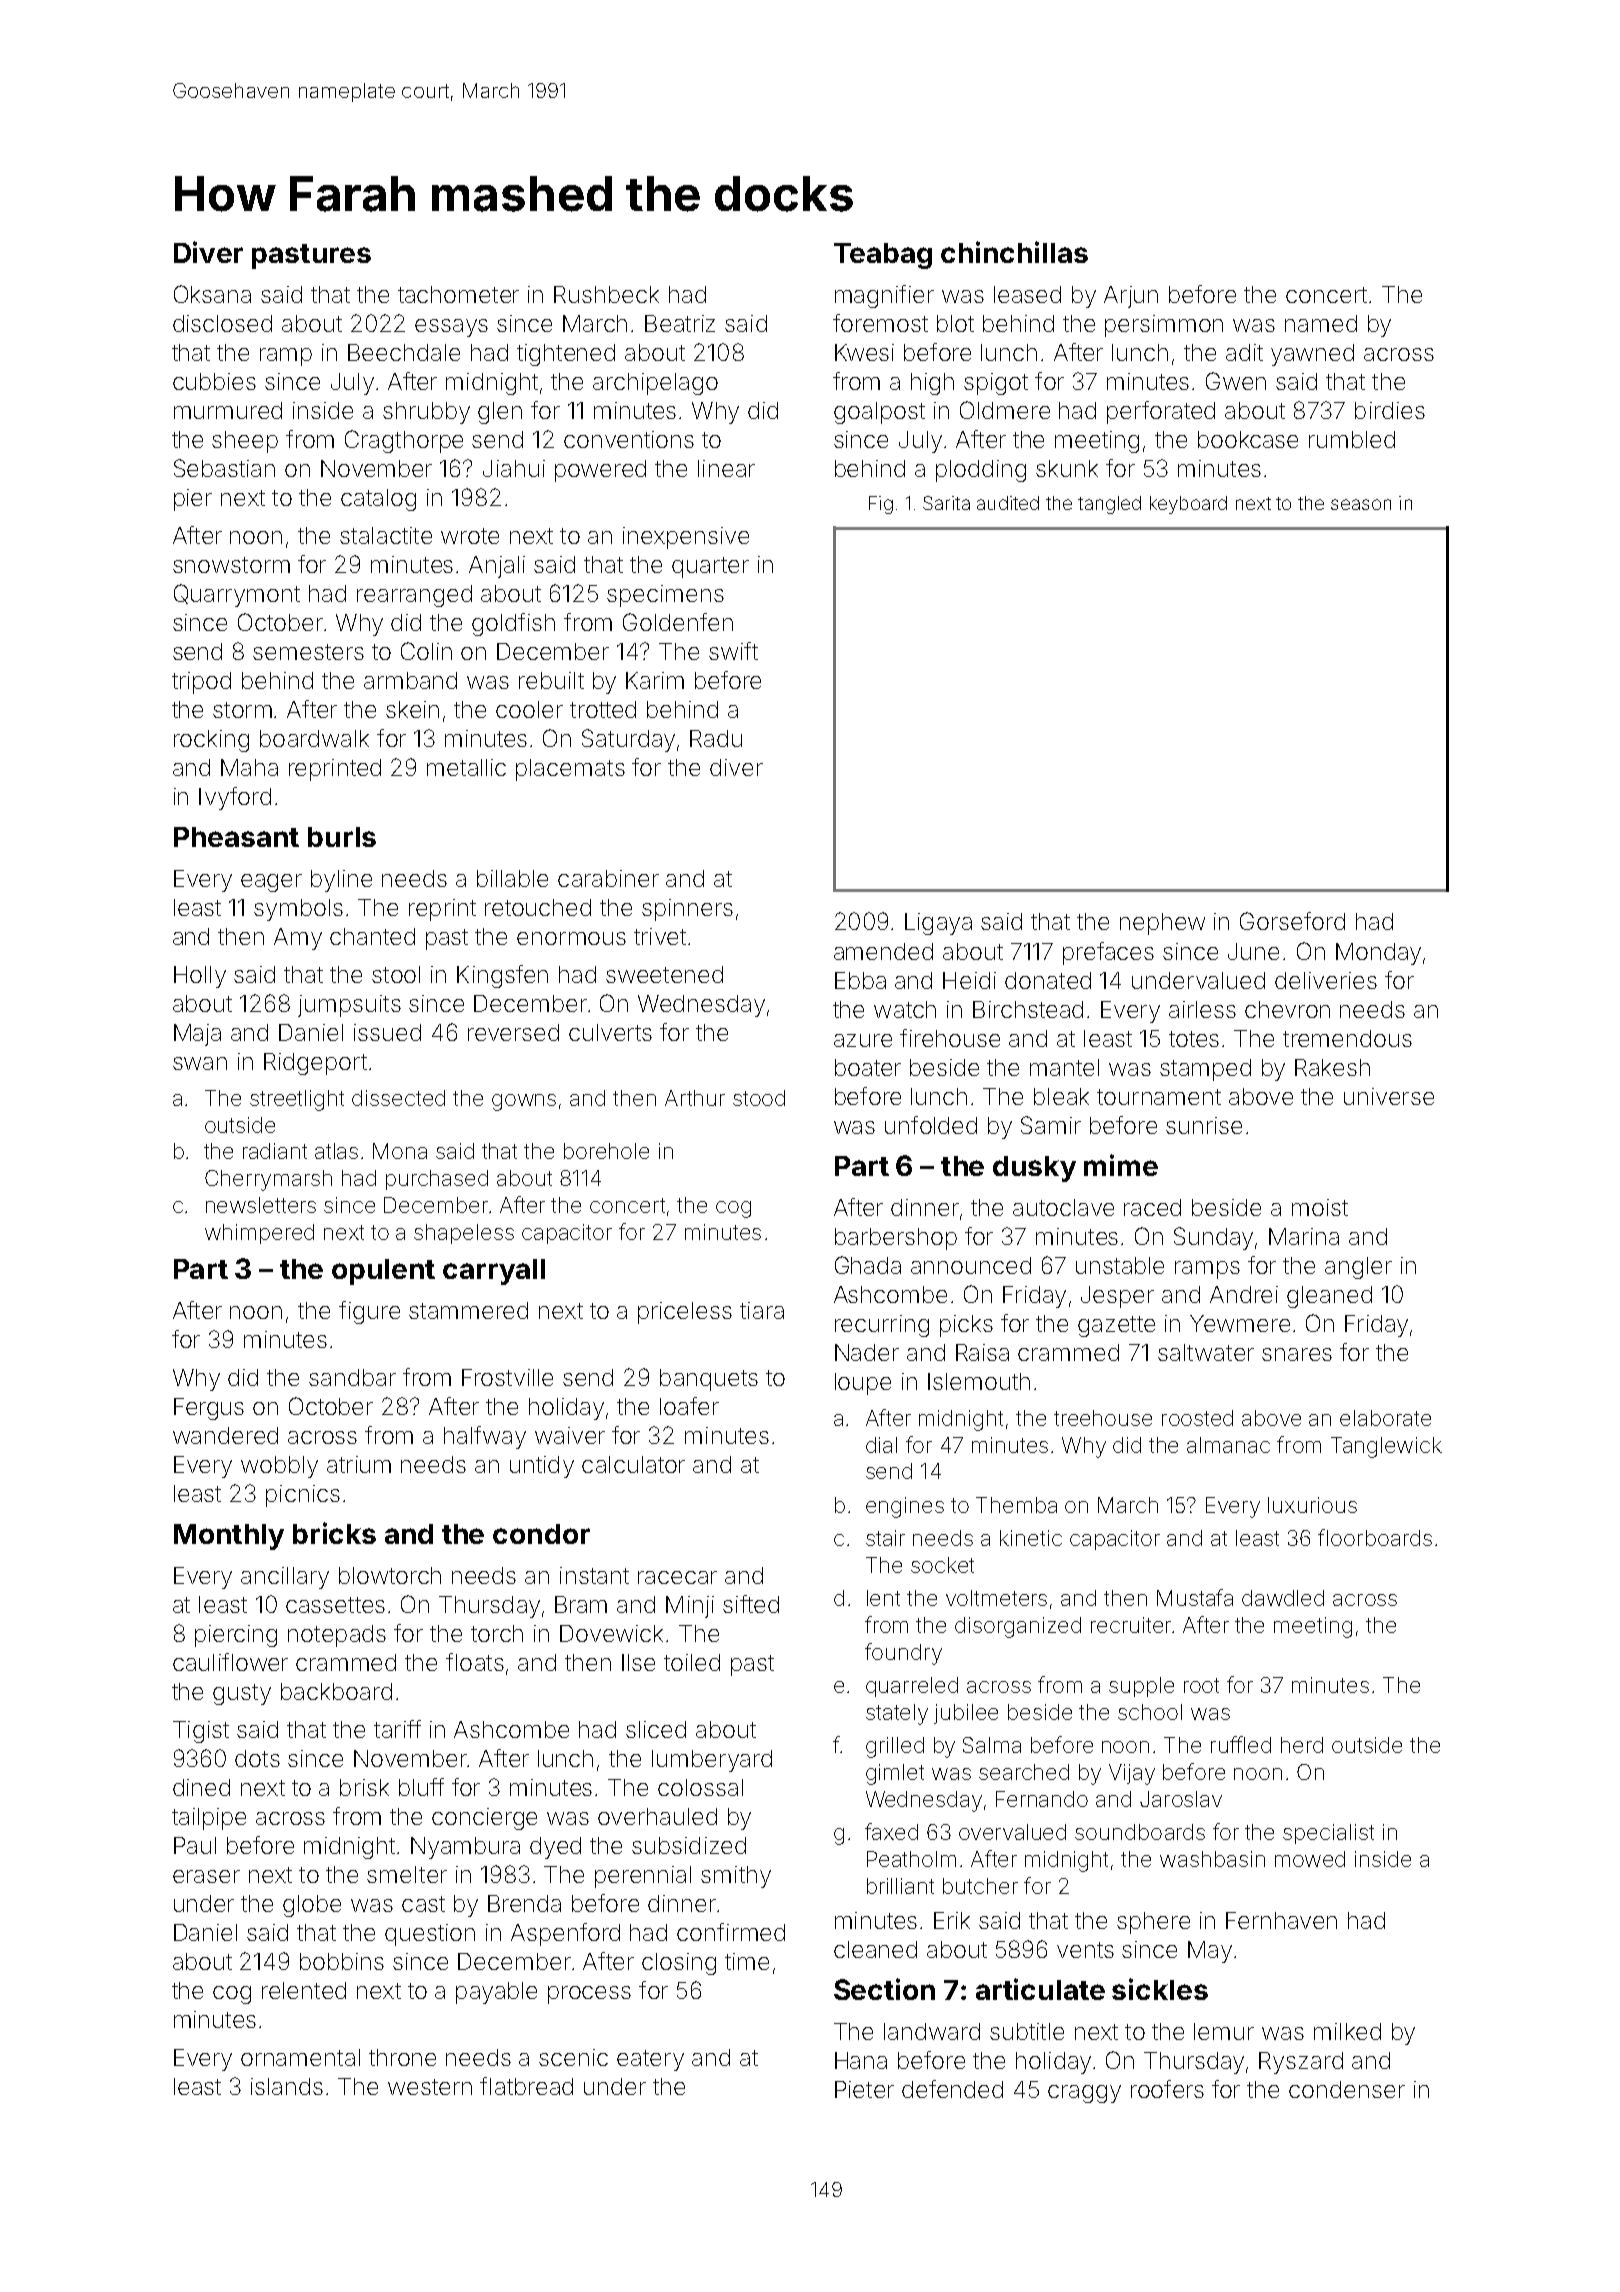  What do you see at coordinates (881, 1445) in the screenshot?
I see `dial` at bounding box center [881, 1445].
